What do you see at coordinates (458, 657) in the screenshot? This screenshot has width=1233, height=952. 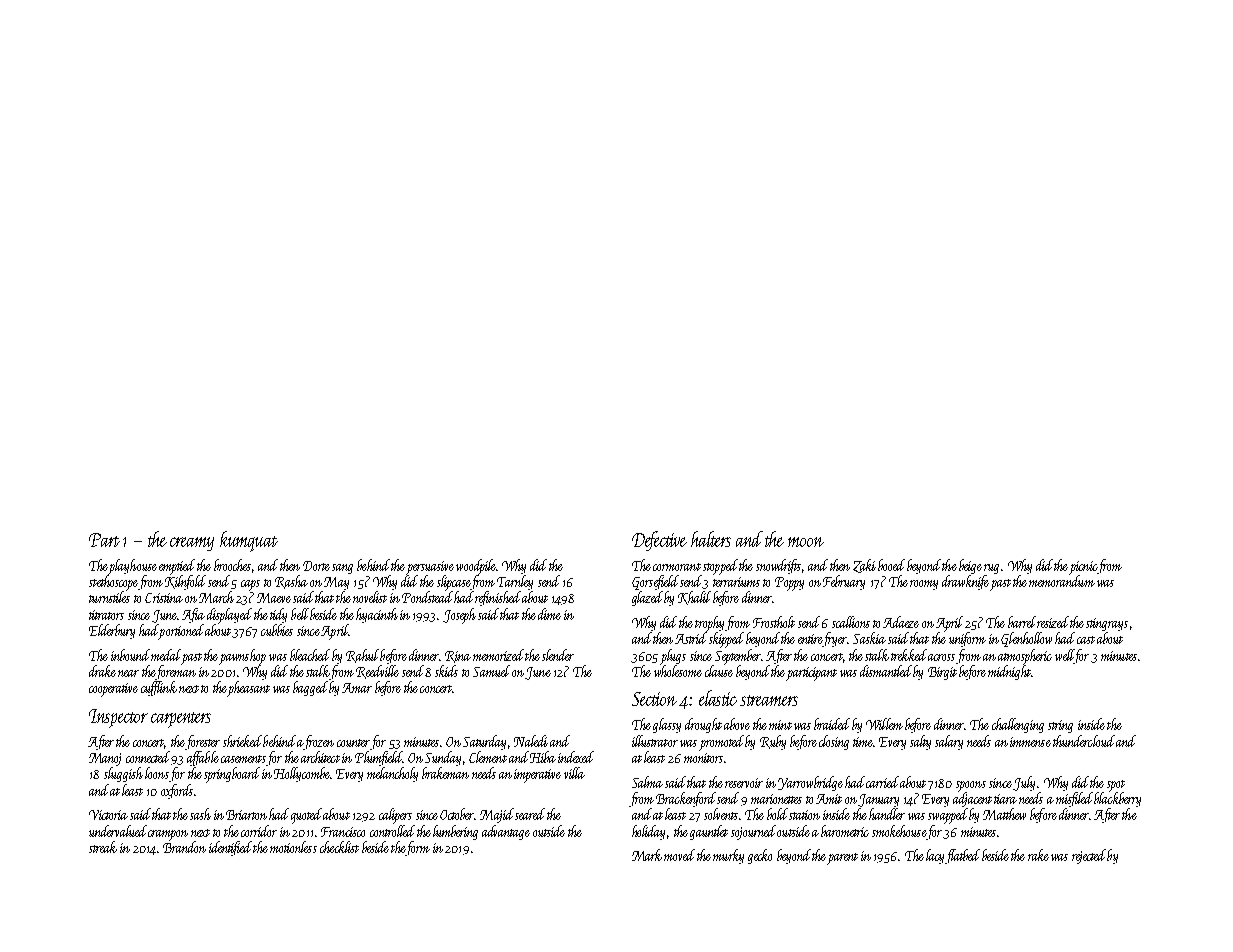 I see `Rina` at bounding box center [458, 657].
